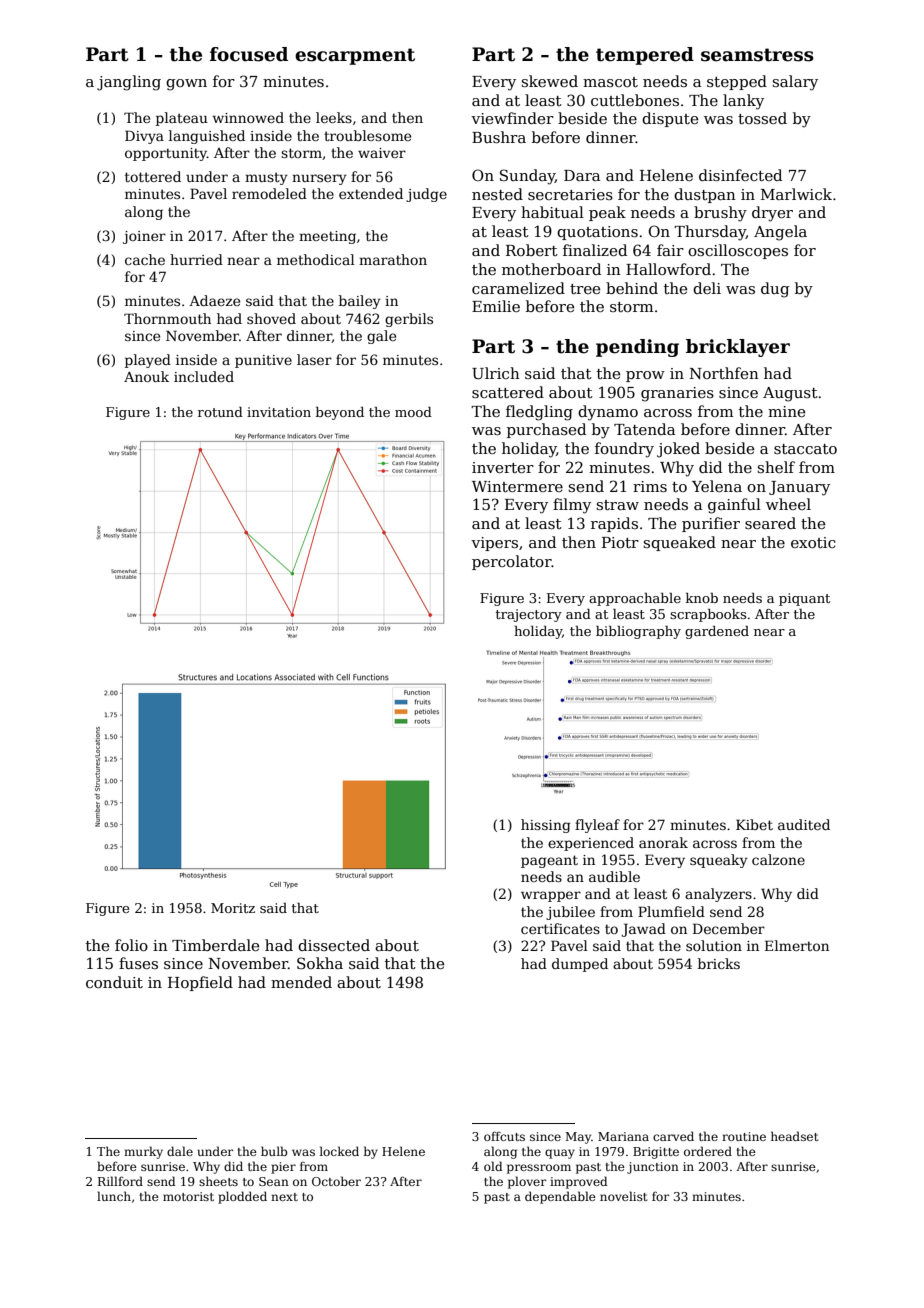  Describe the element at coordinates (560, 1197) in the screenshot. I see `dependable` at that location.
